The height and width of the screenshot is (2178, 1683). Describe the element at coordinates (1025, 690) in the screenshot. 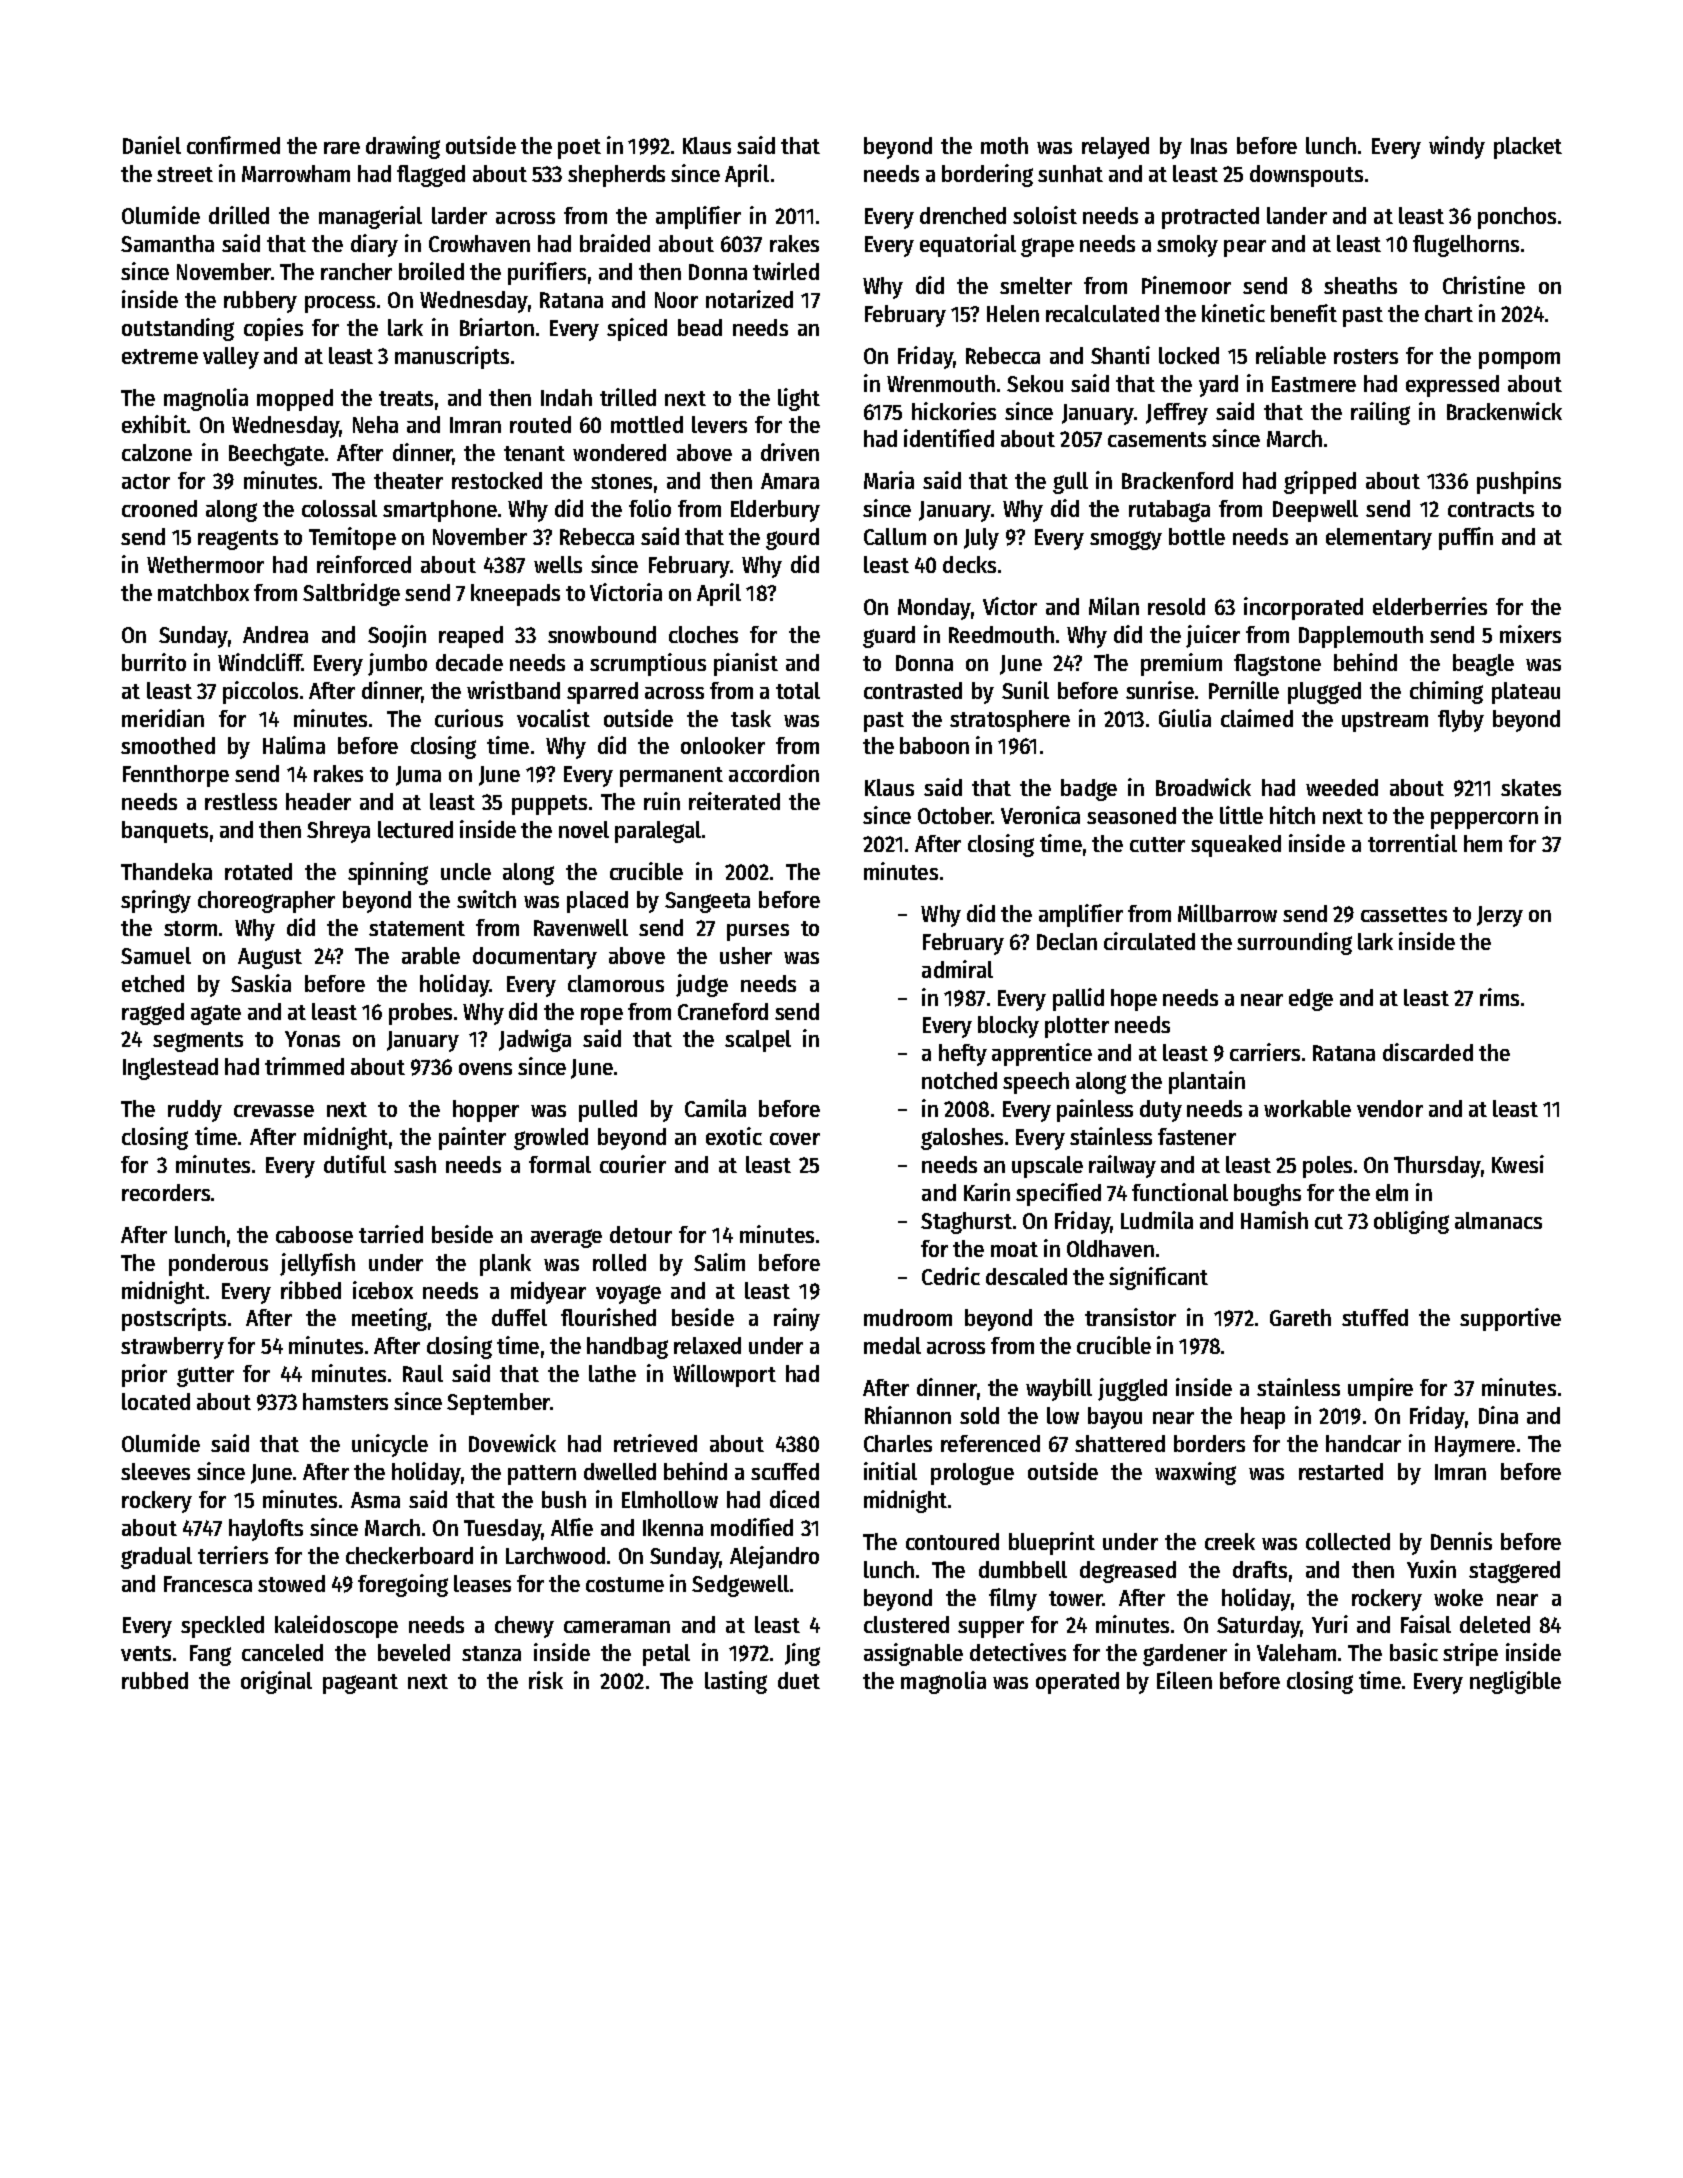

I see `Sunil` at that location.
